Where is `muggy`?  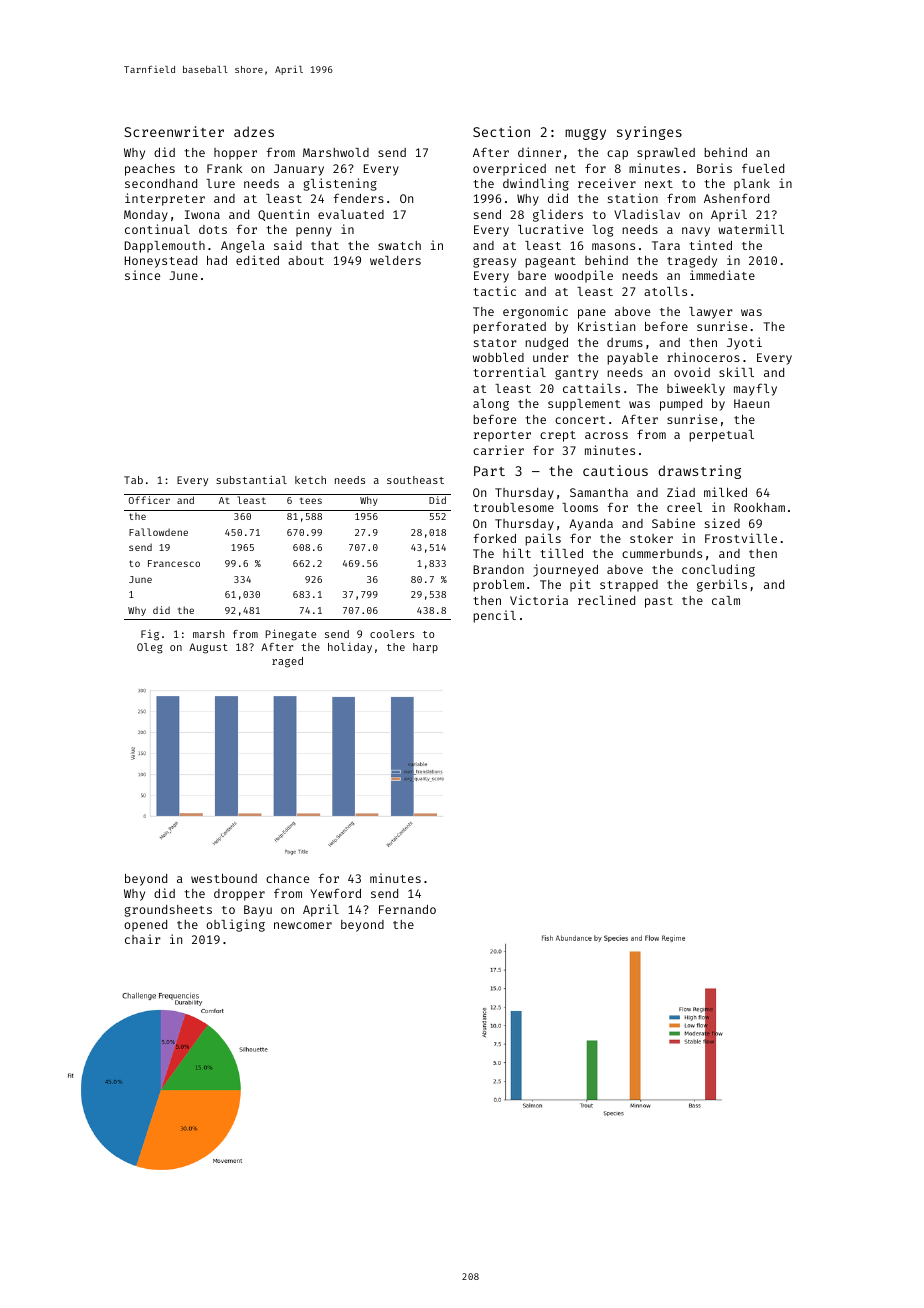 muggy is located at coordinates (585, 134).
